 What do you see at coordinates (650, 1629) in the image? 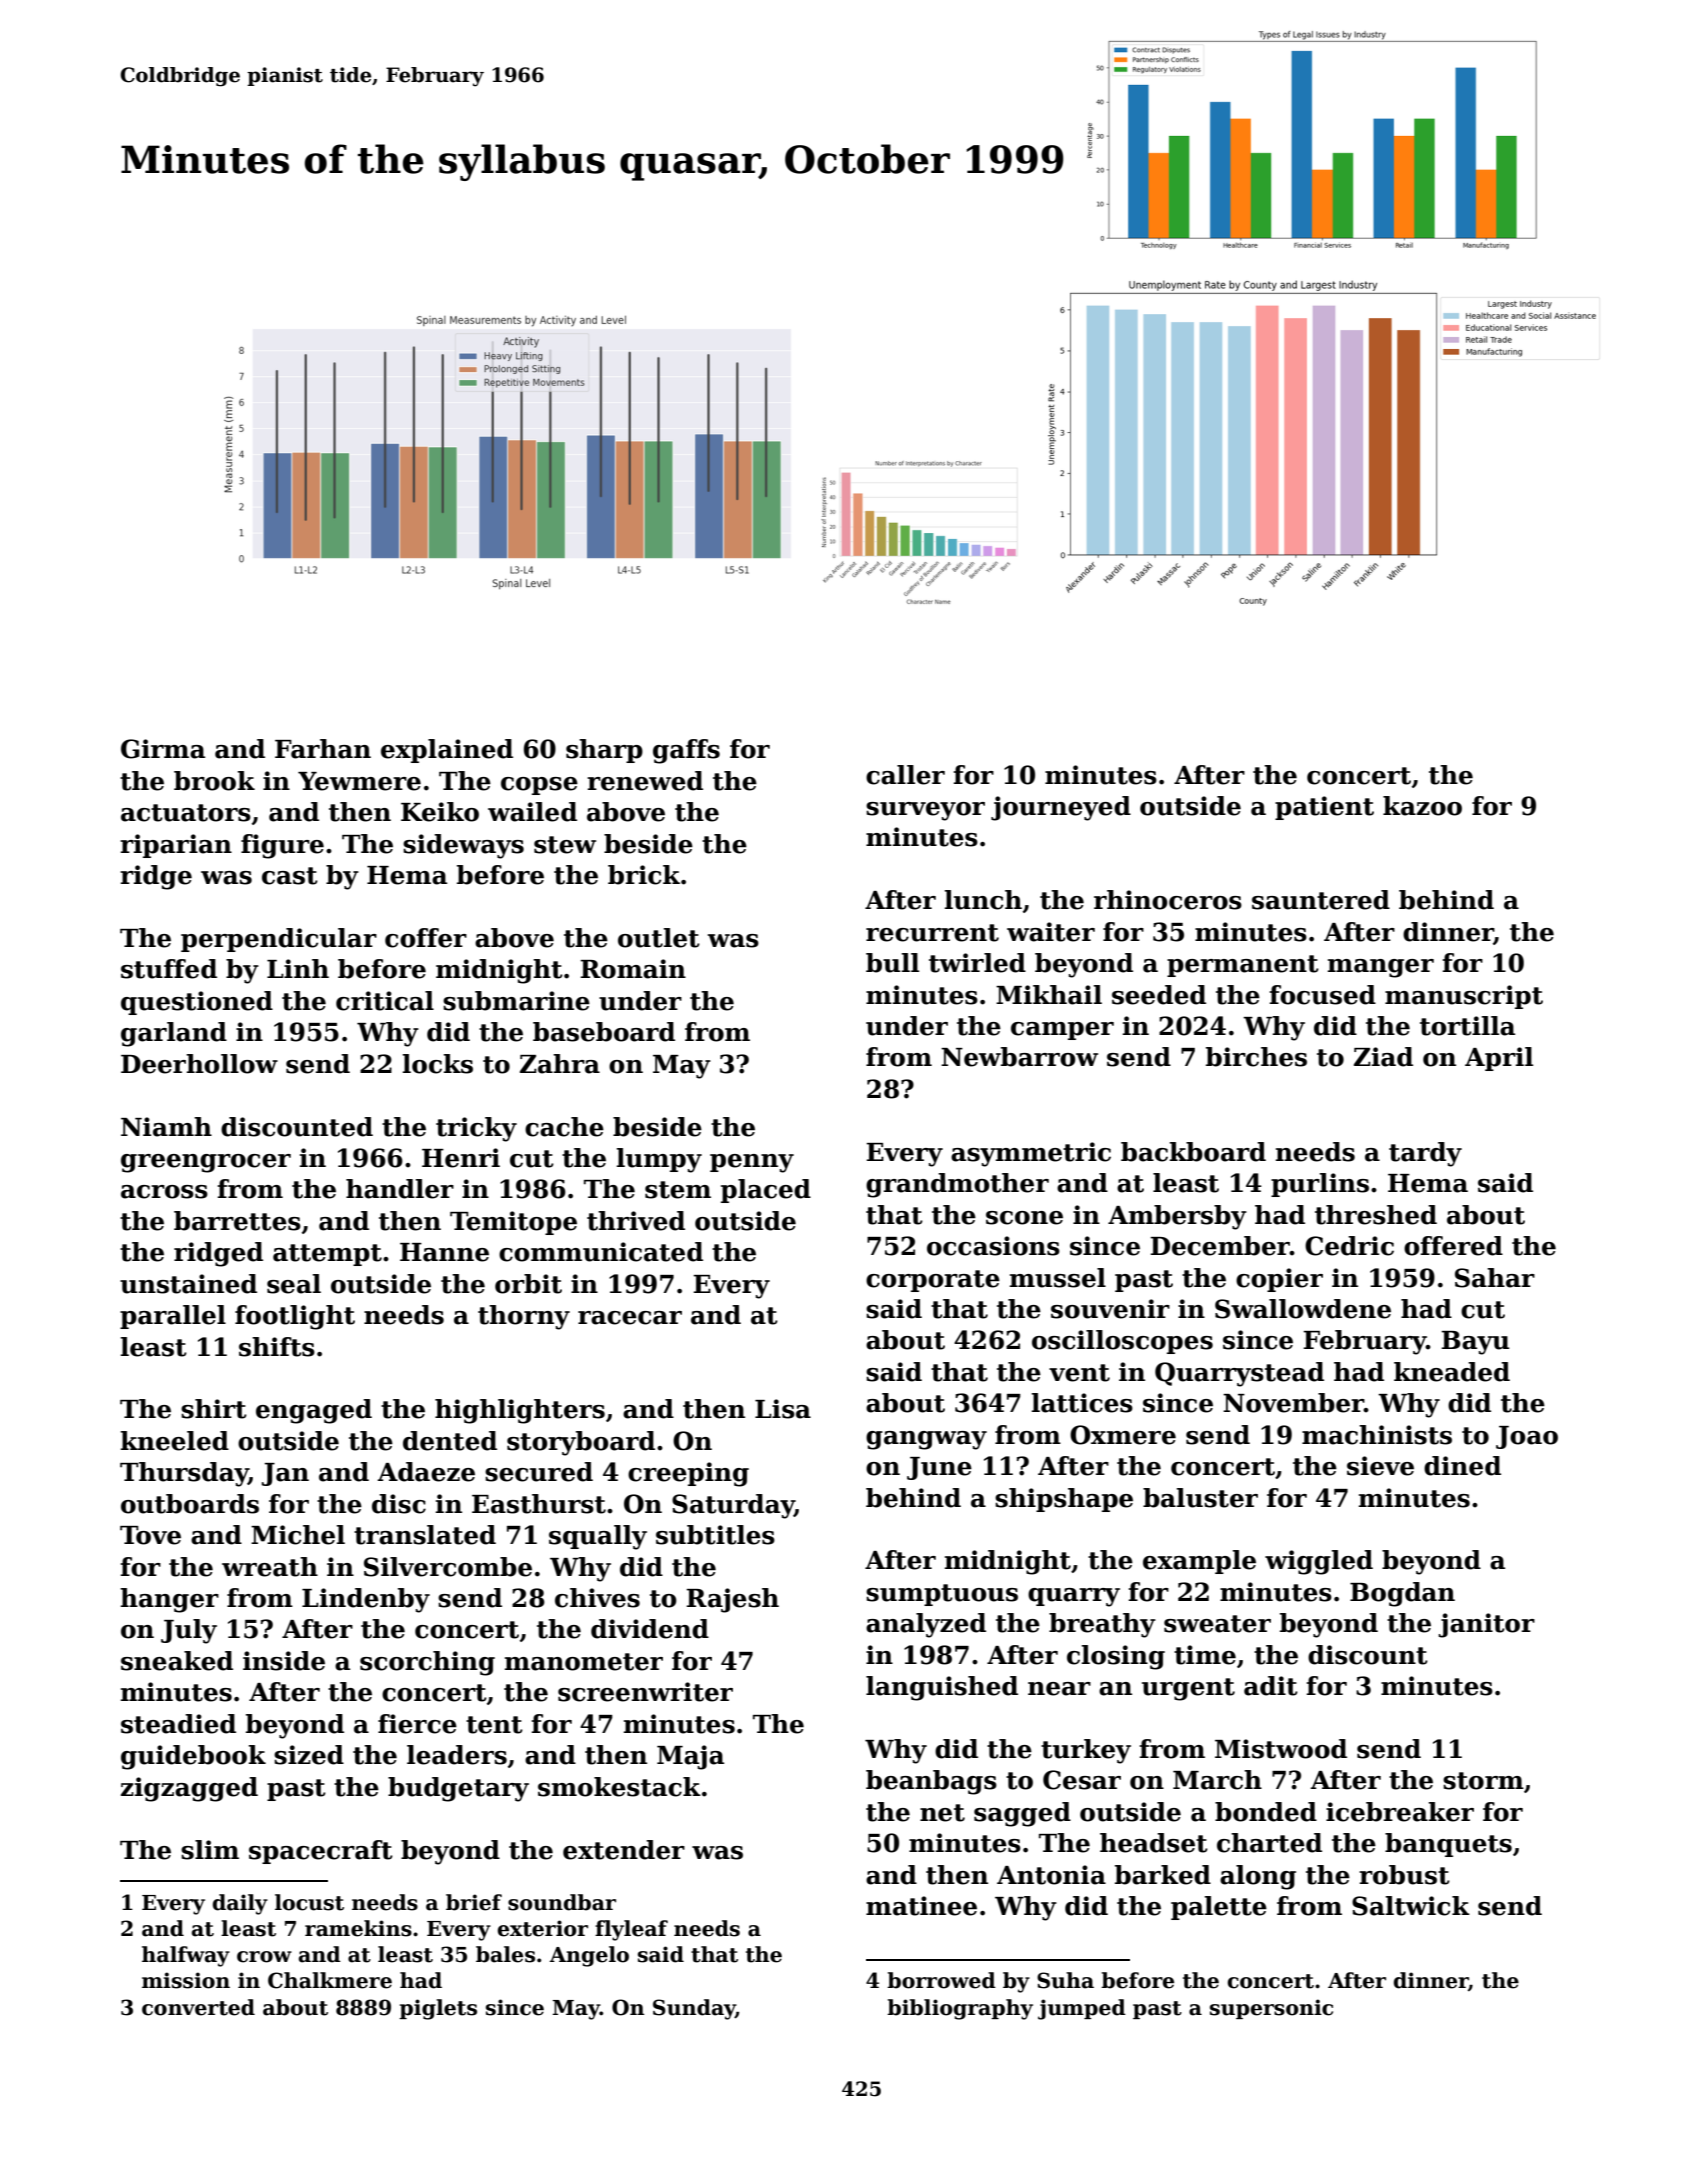
I see `dividend` at bounding box center [650, 1629].
